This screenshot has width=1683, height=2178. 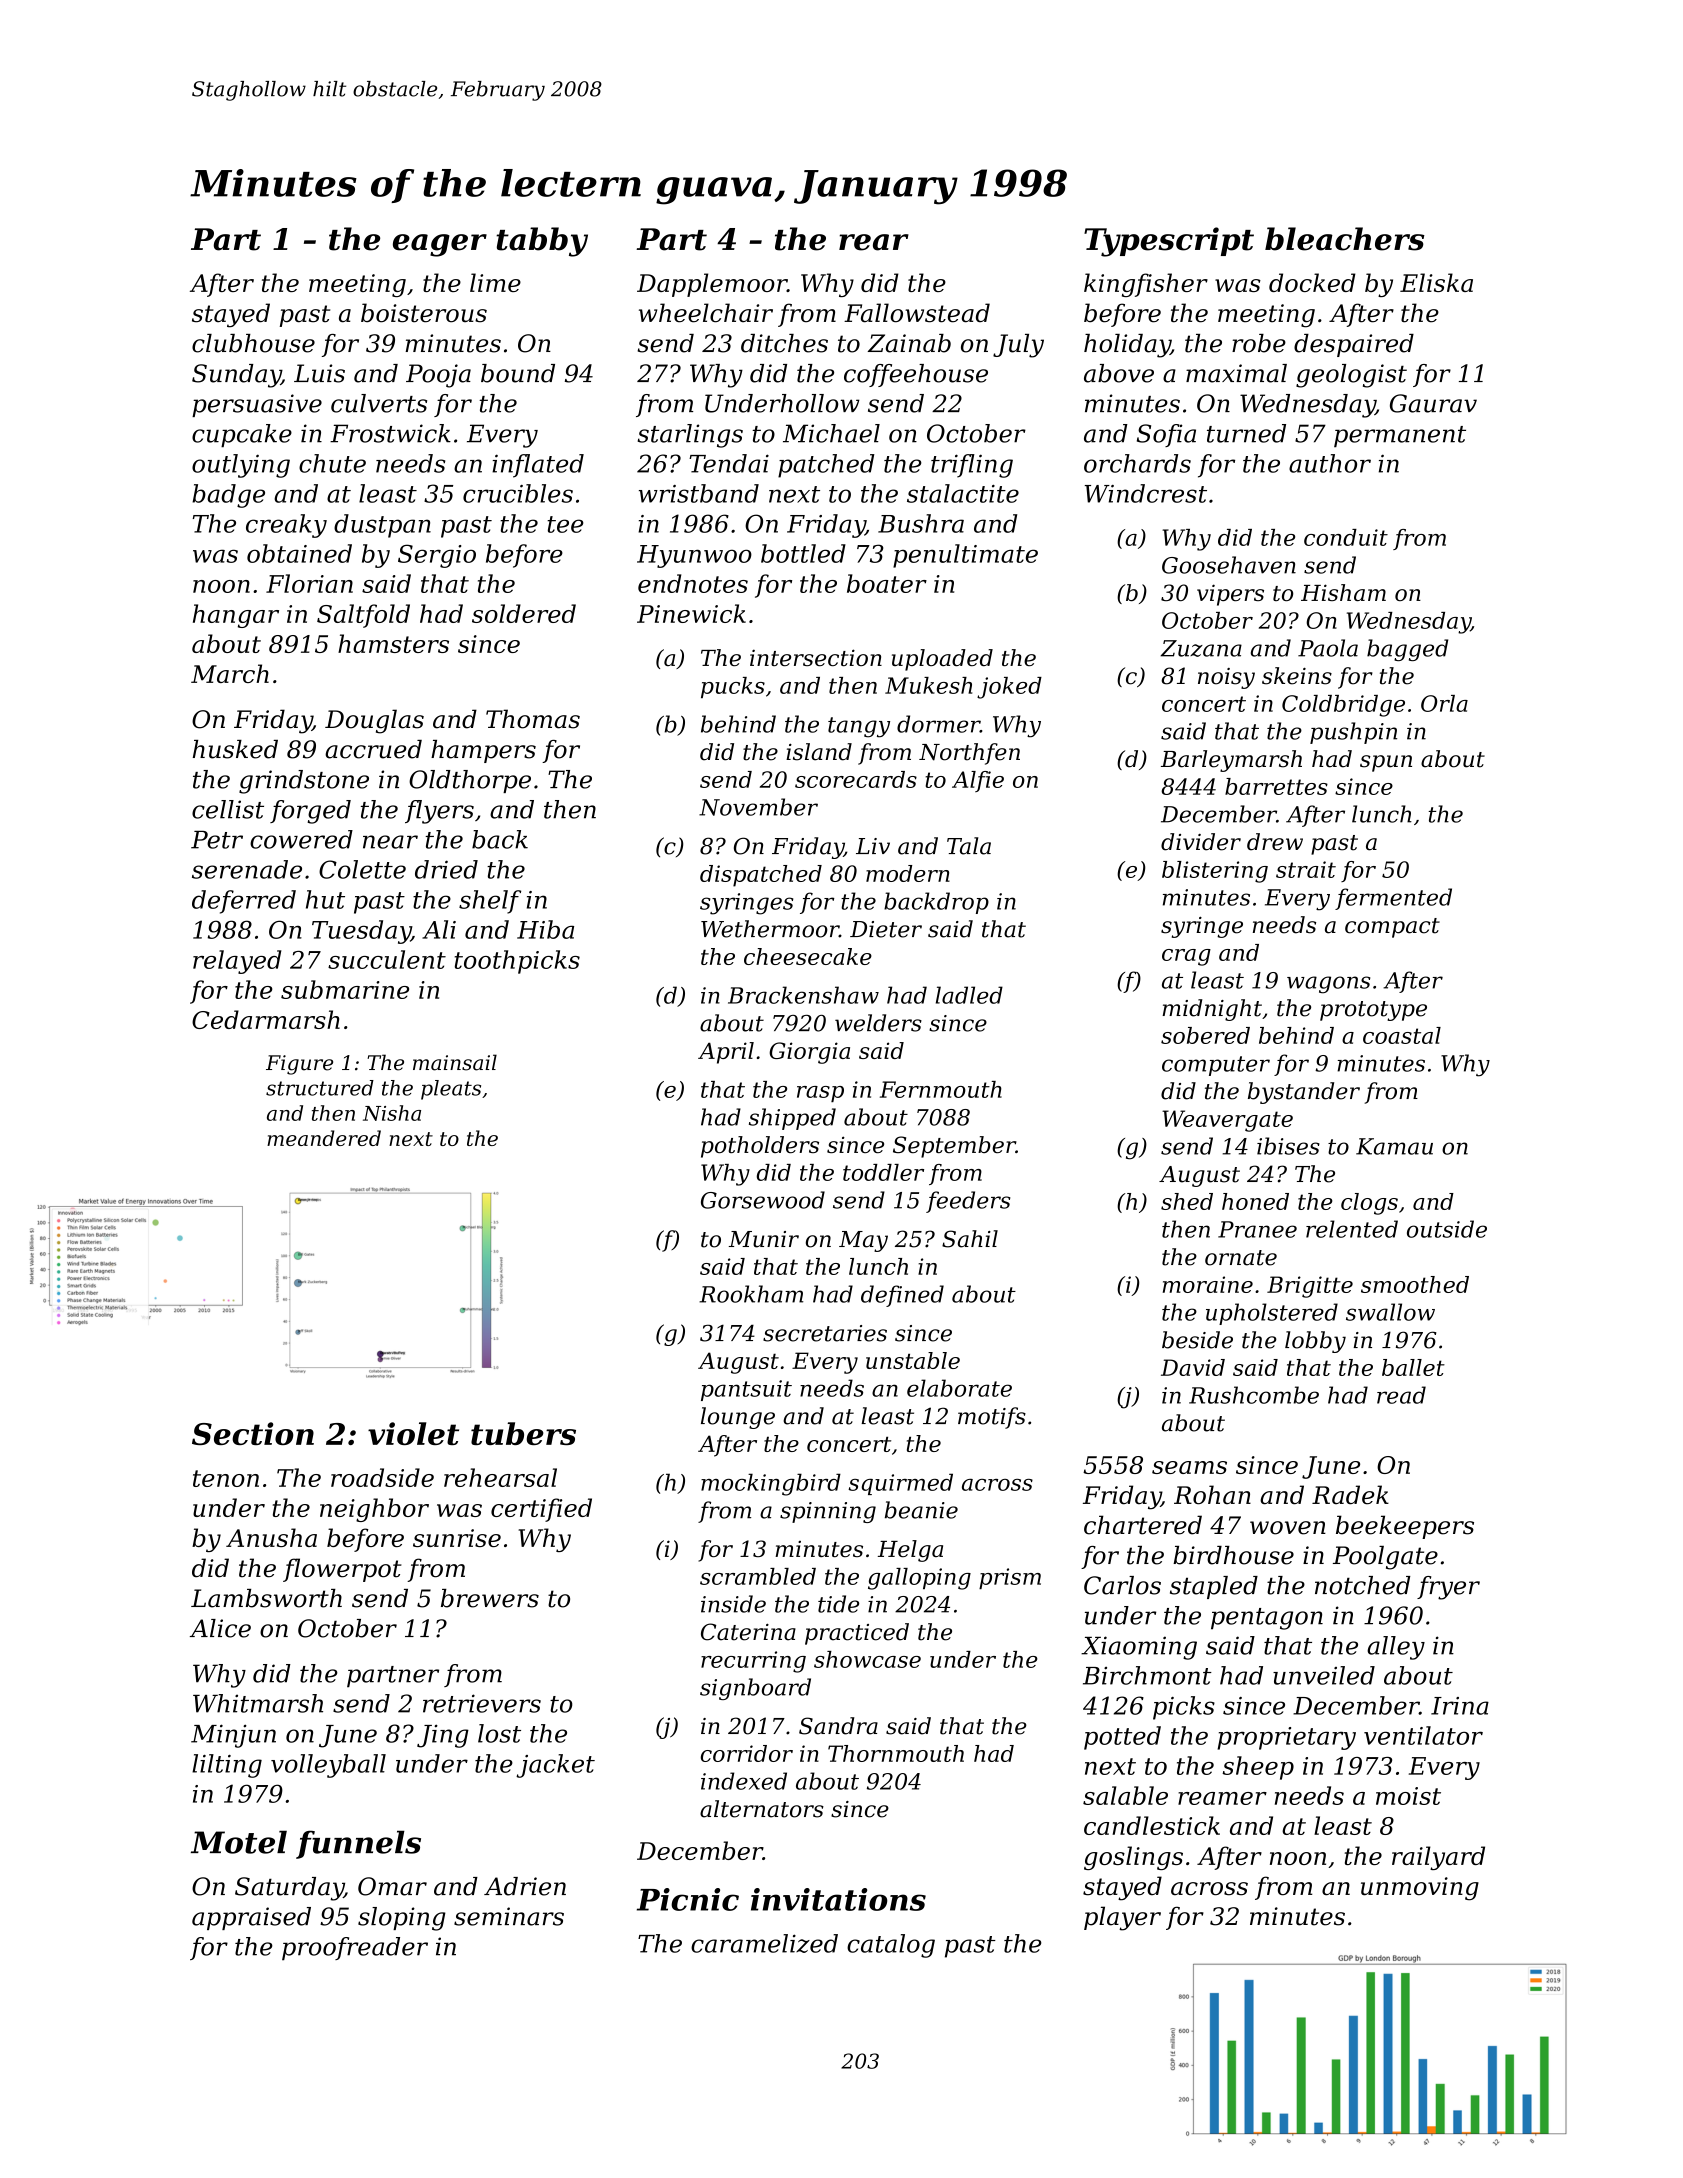 I want to click on hangar, so click(x=236, y=616).
